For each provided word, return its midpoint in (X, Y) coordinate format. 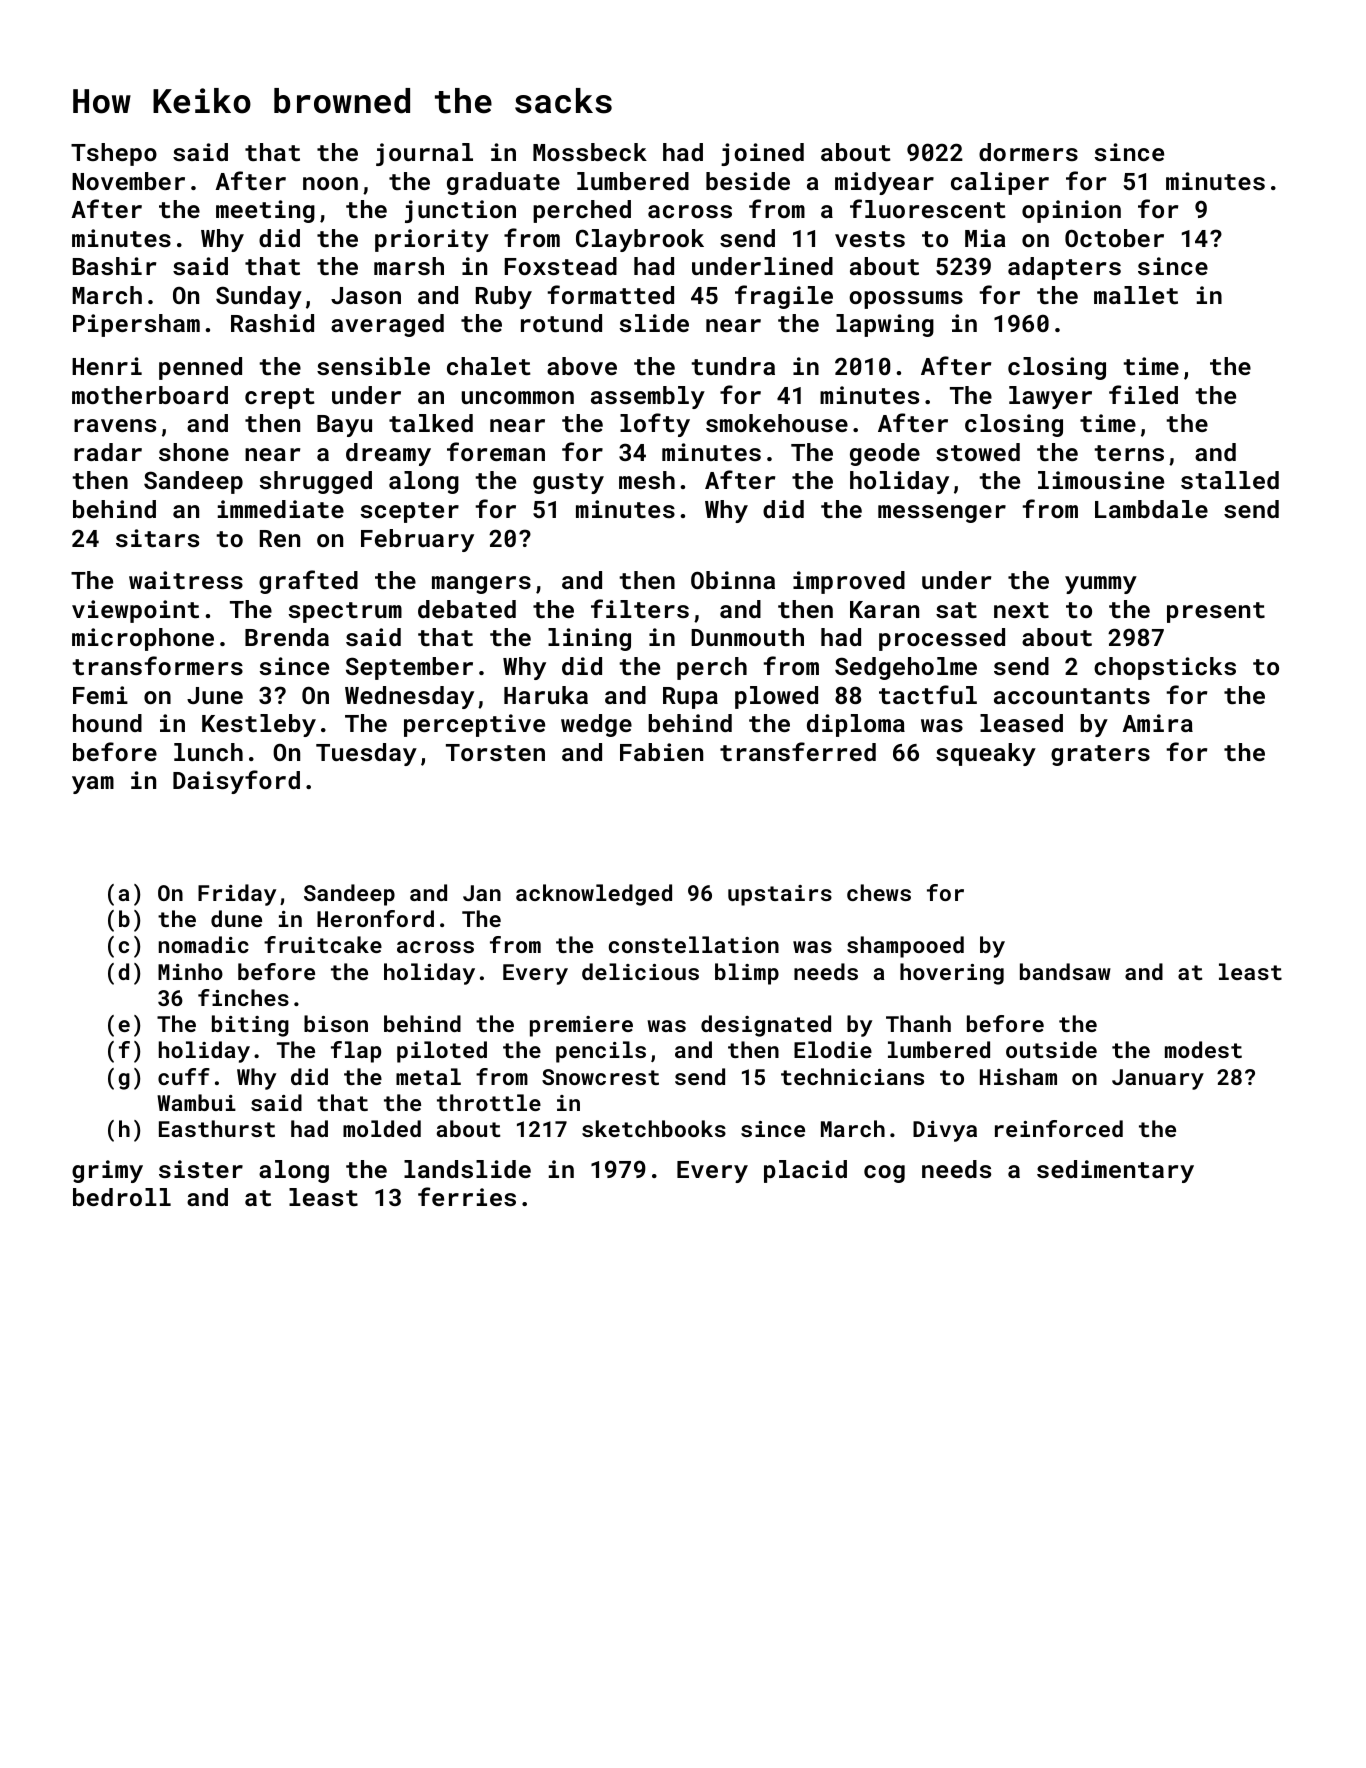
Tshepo (114, 154)
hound (107, 723)
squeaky (986, 754)
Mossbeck (590, 152)
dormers (1028, 152)
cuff (184, 1076)
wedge (596, 725)
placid (805, 1171)
